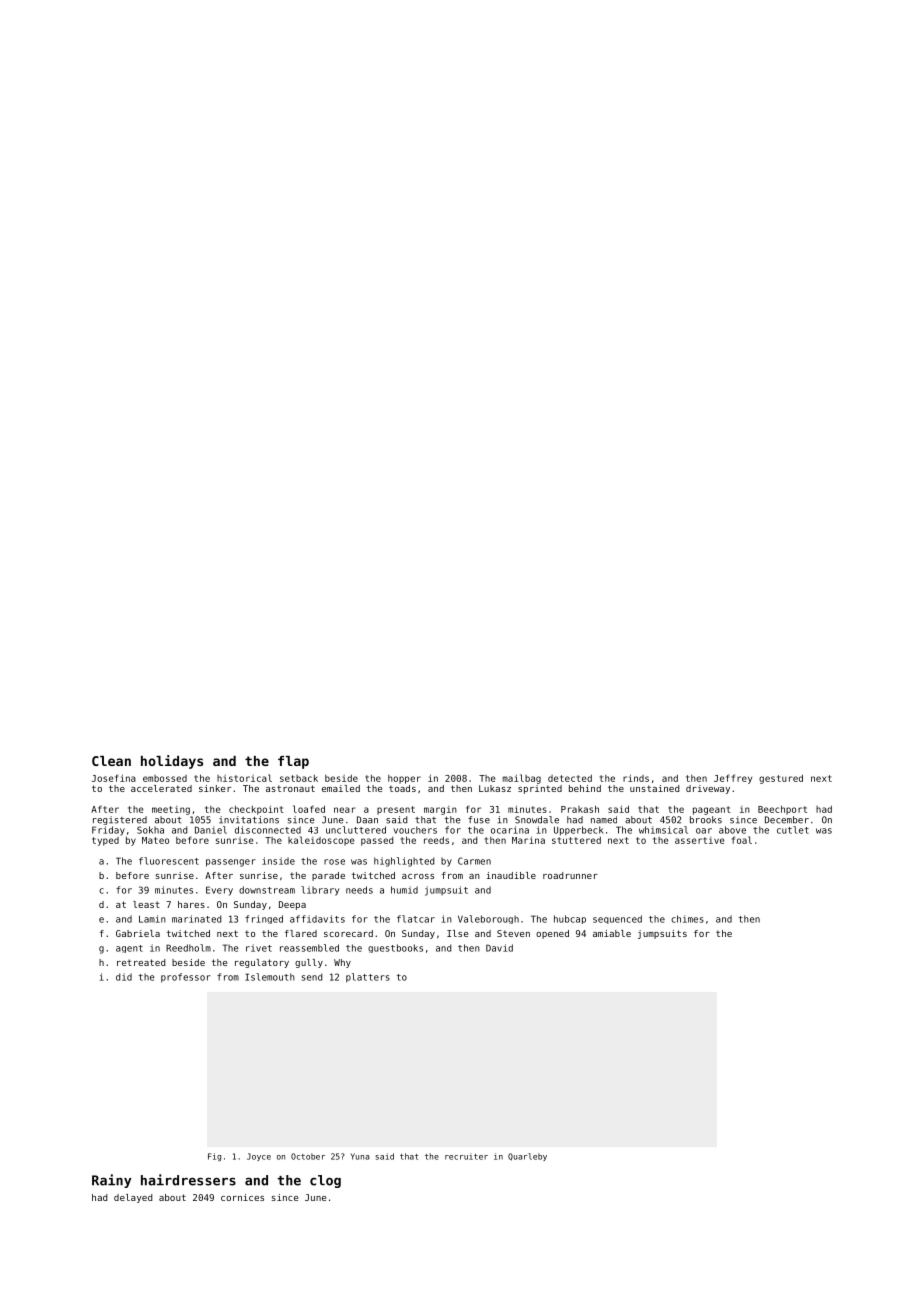  What do you see at coordinates (793, 830) in the image?
I see `cutlet` at bounding box center [793, 830].
